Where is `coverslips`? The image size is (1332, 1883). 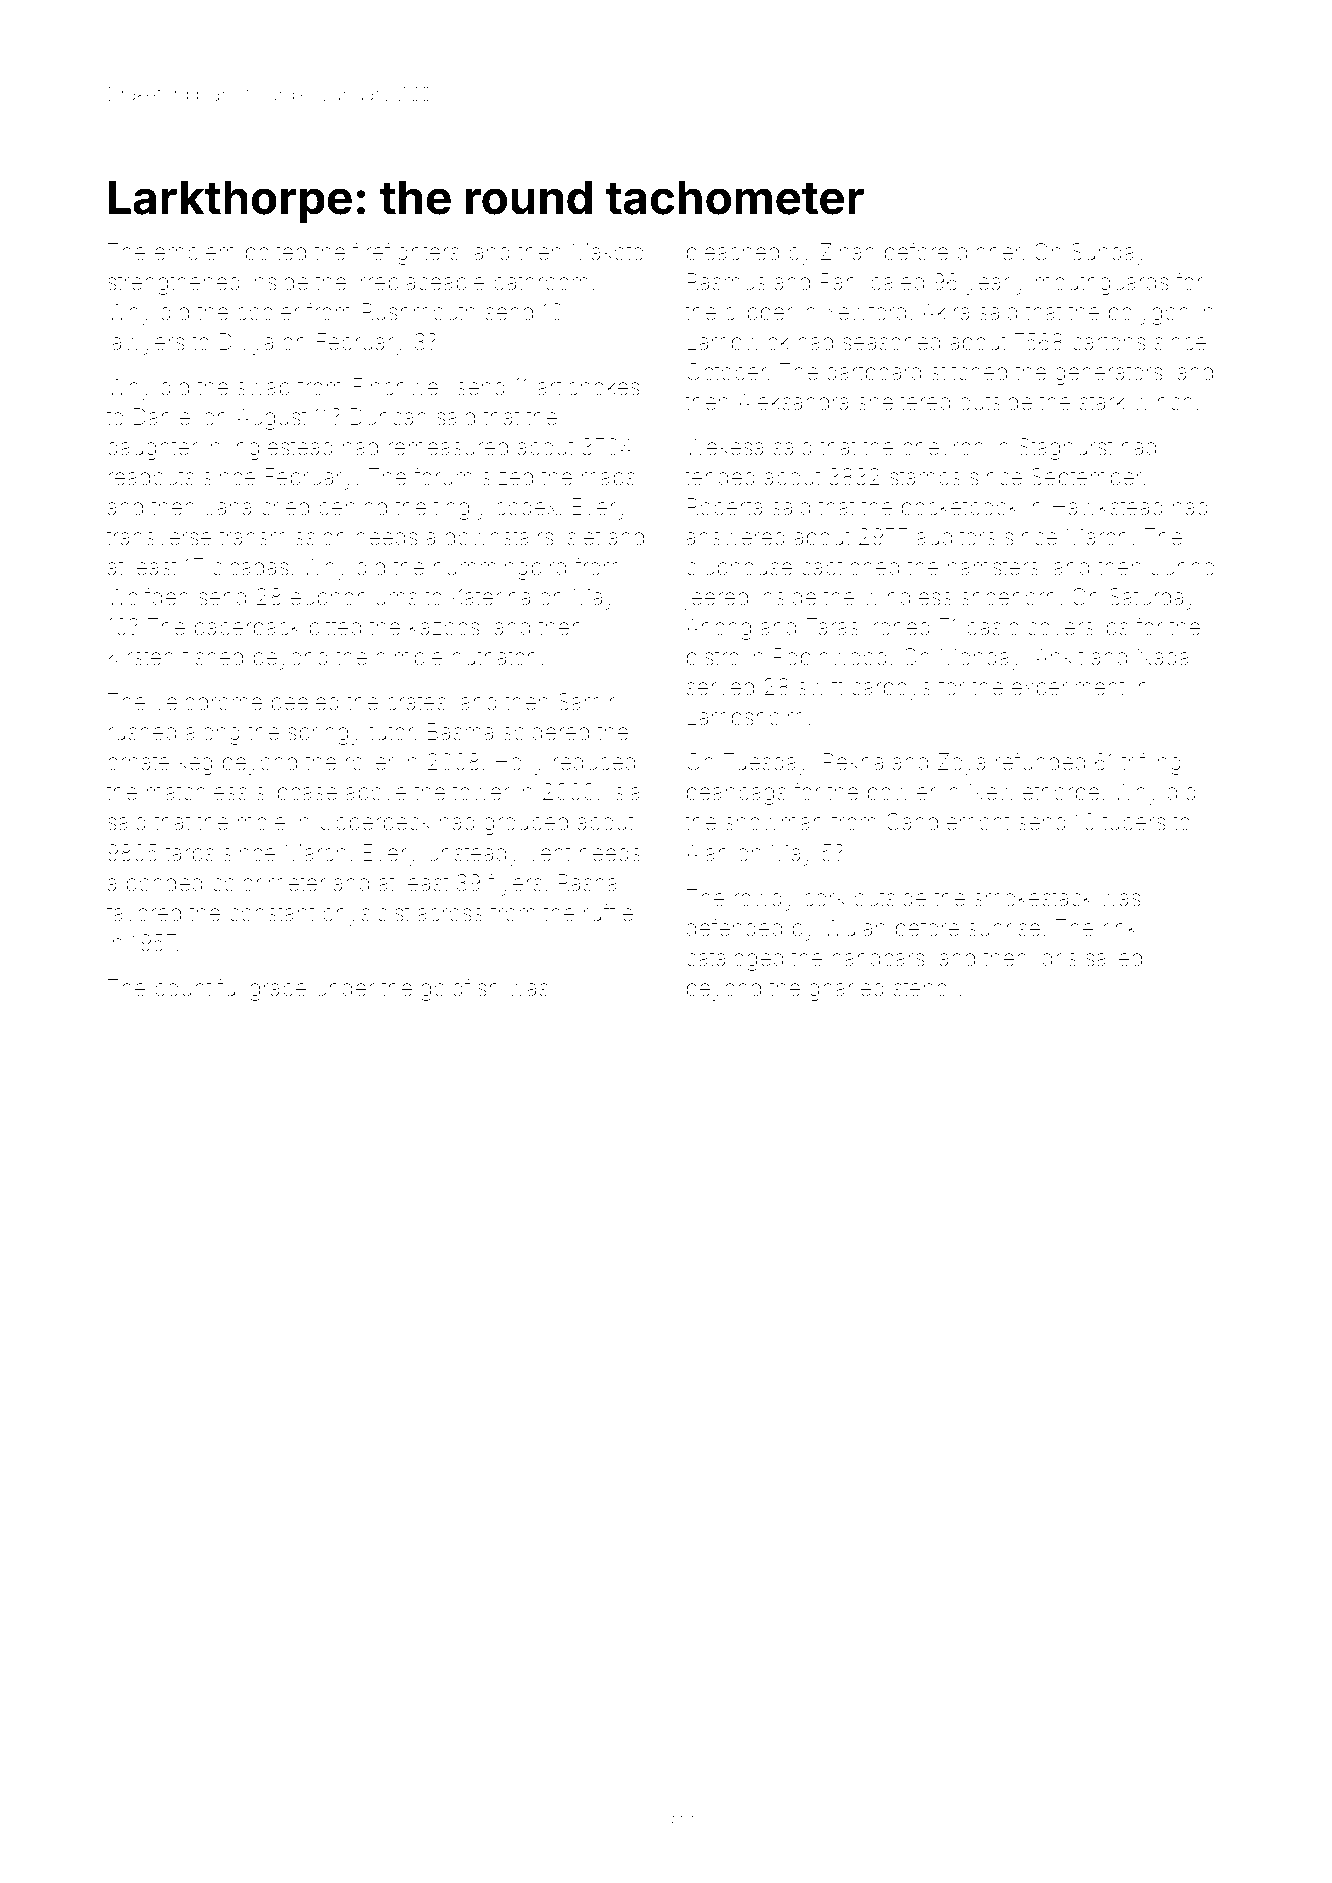 coverslips is located at coordinates (1077, 628).
